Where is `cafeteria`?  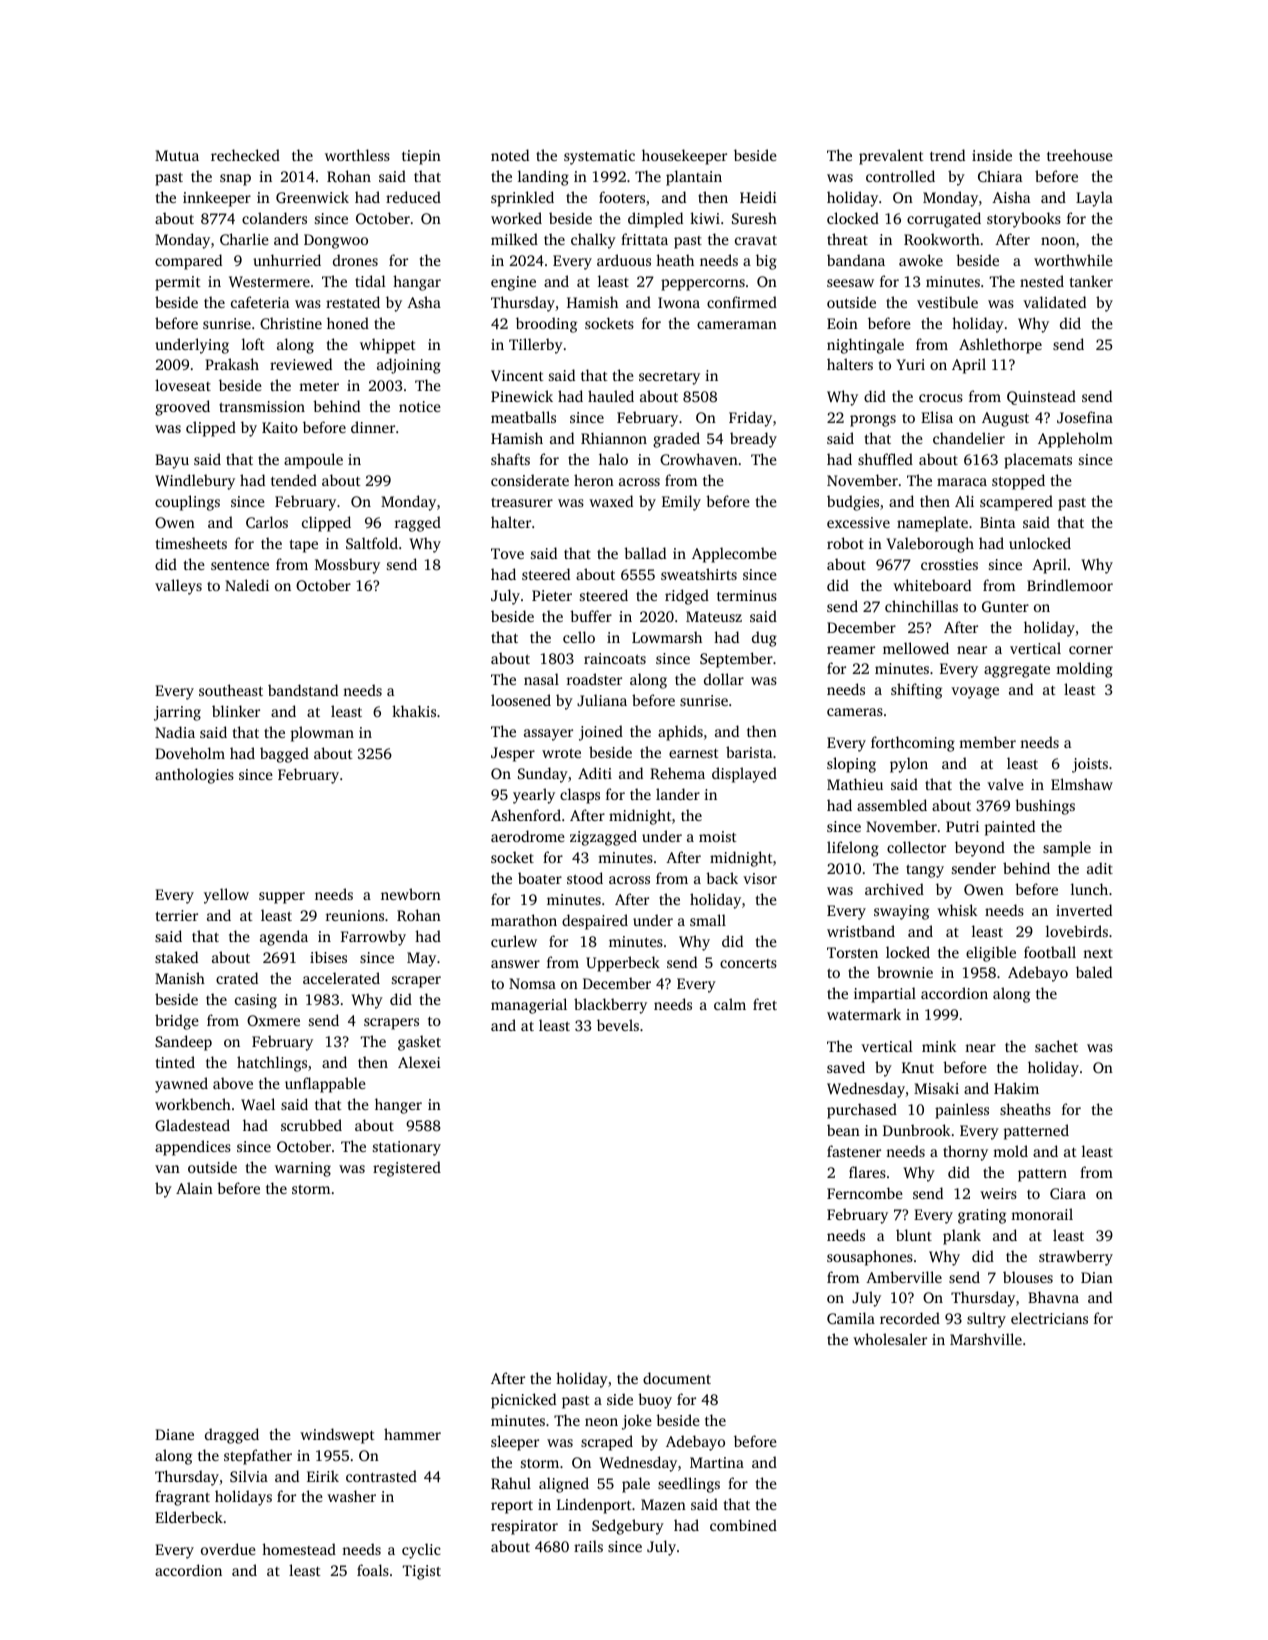
cafeteria is located at coordinates (260, 302).
